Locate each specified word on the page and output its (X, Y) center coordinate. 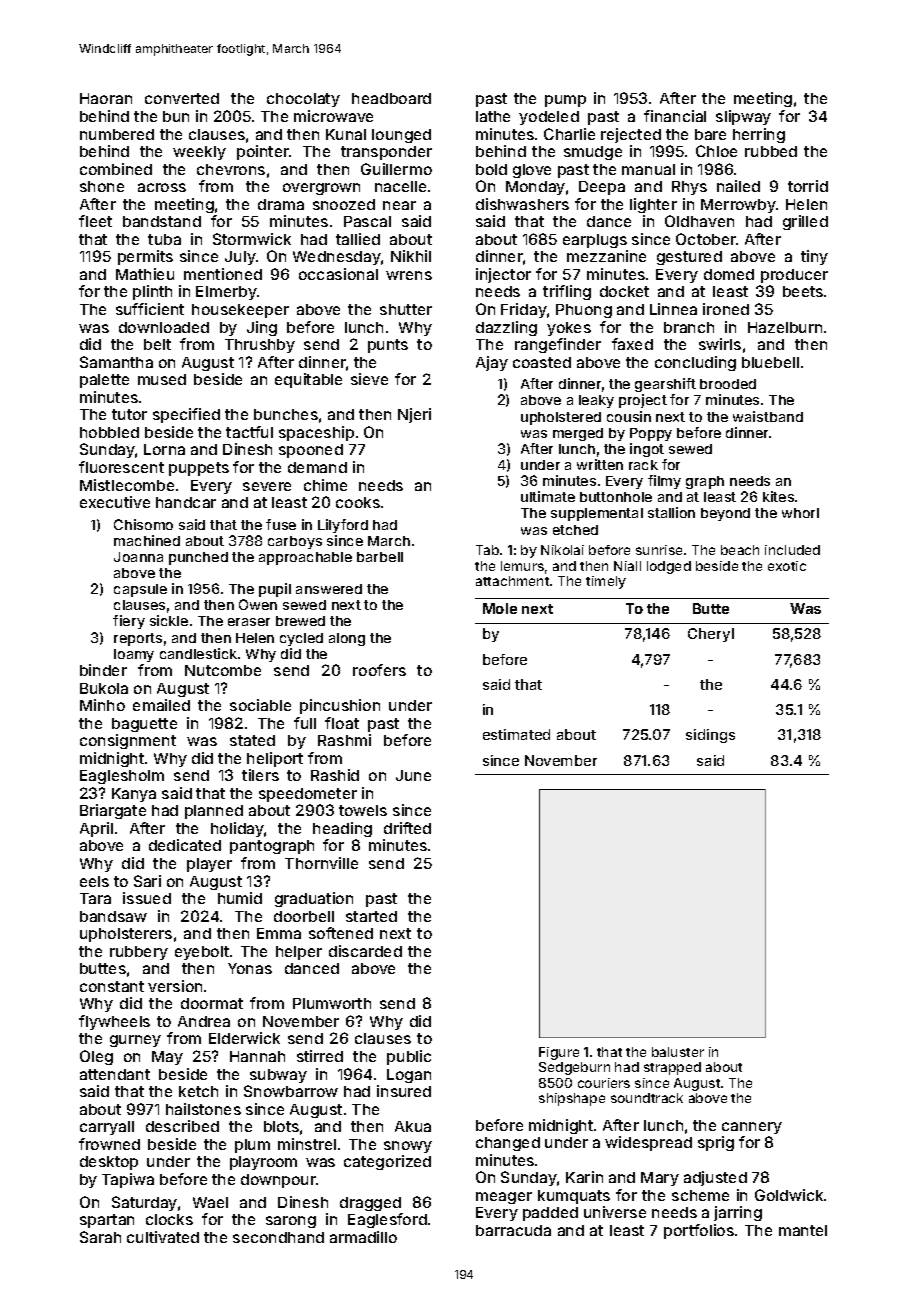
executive (115, 502)
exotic (787, 566)
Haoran (106, 98)
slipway (743, 117)
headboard (391, 98)
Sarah (100, 1237)
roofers (379, 670)
